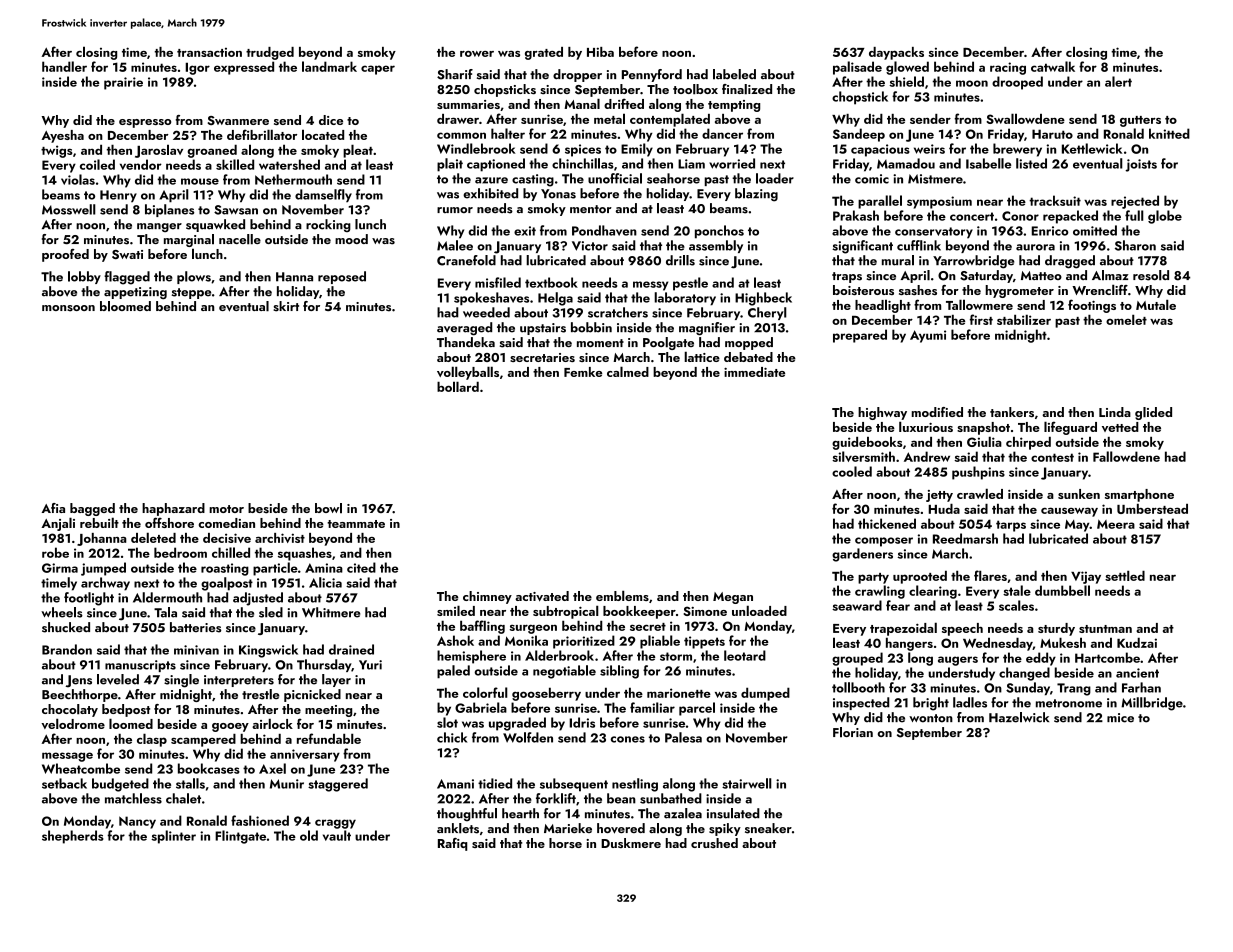 The image size is (1233, 952). I want to click on Wednesday, so click(998, 644).
